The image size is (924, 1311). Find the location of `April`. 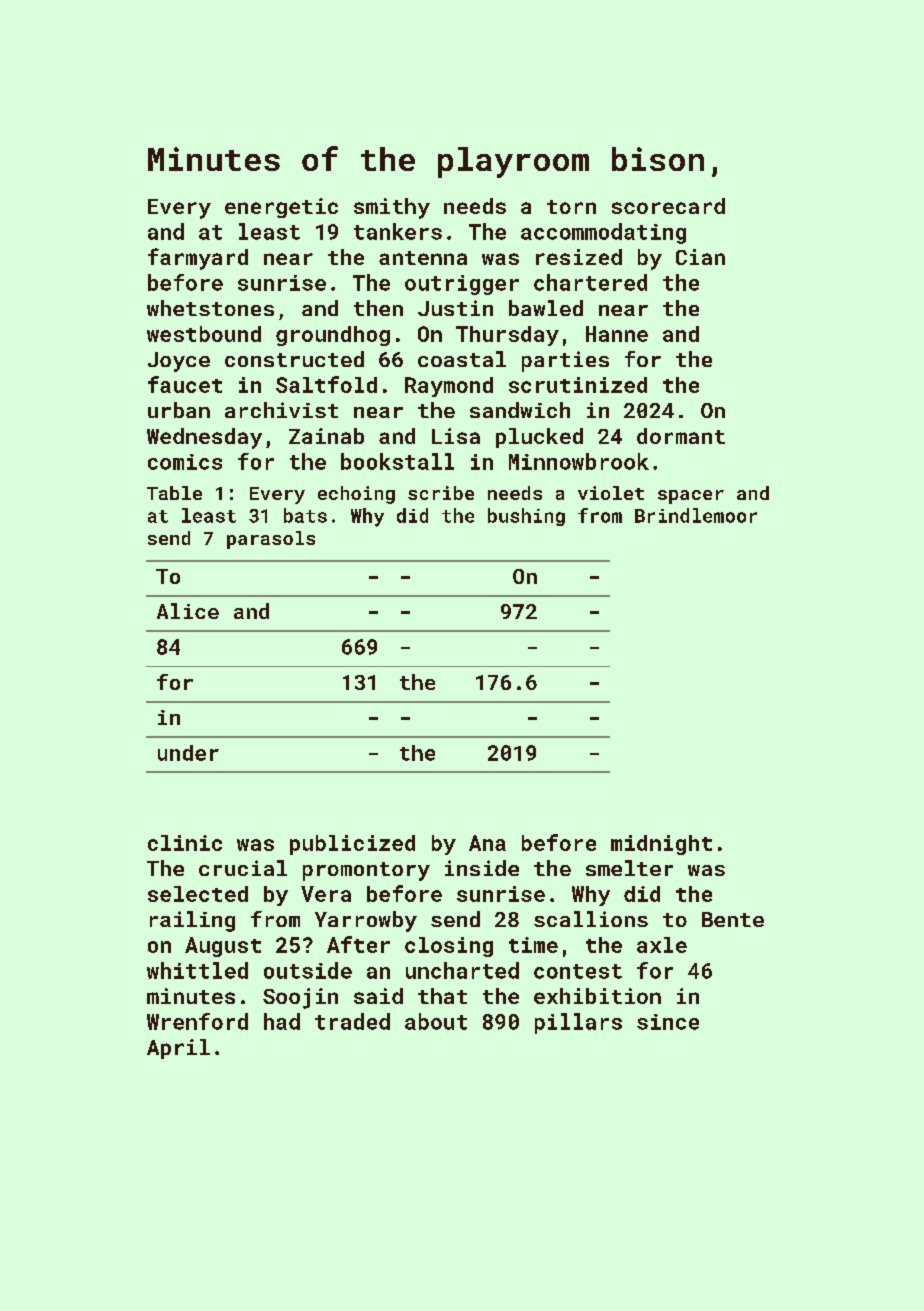

April is located at coordinates (178, 1049).
